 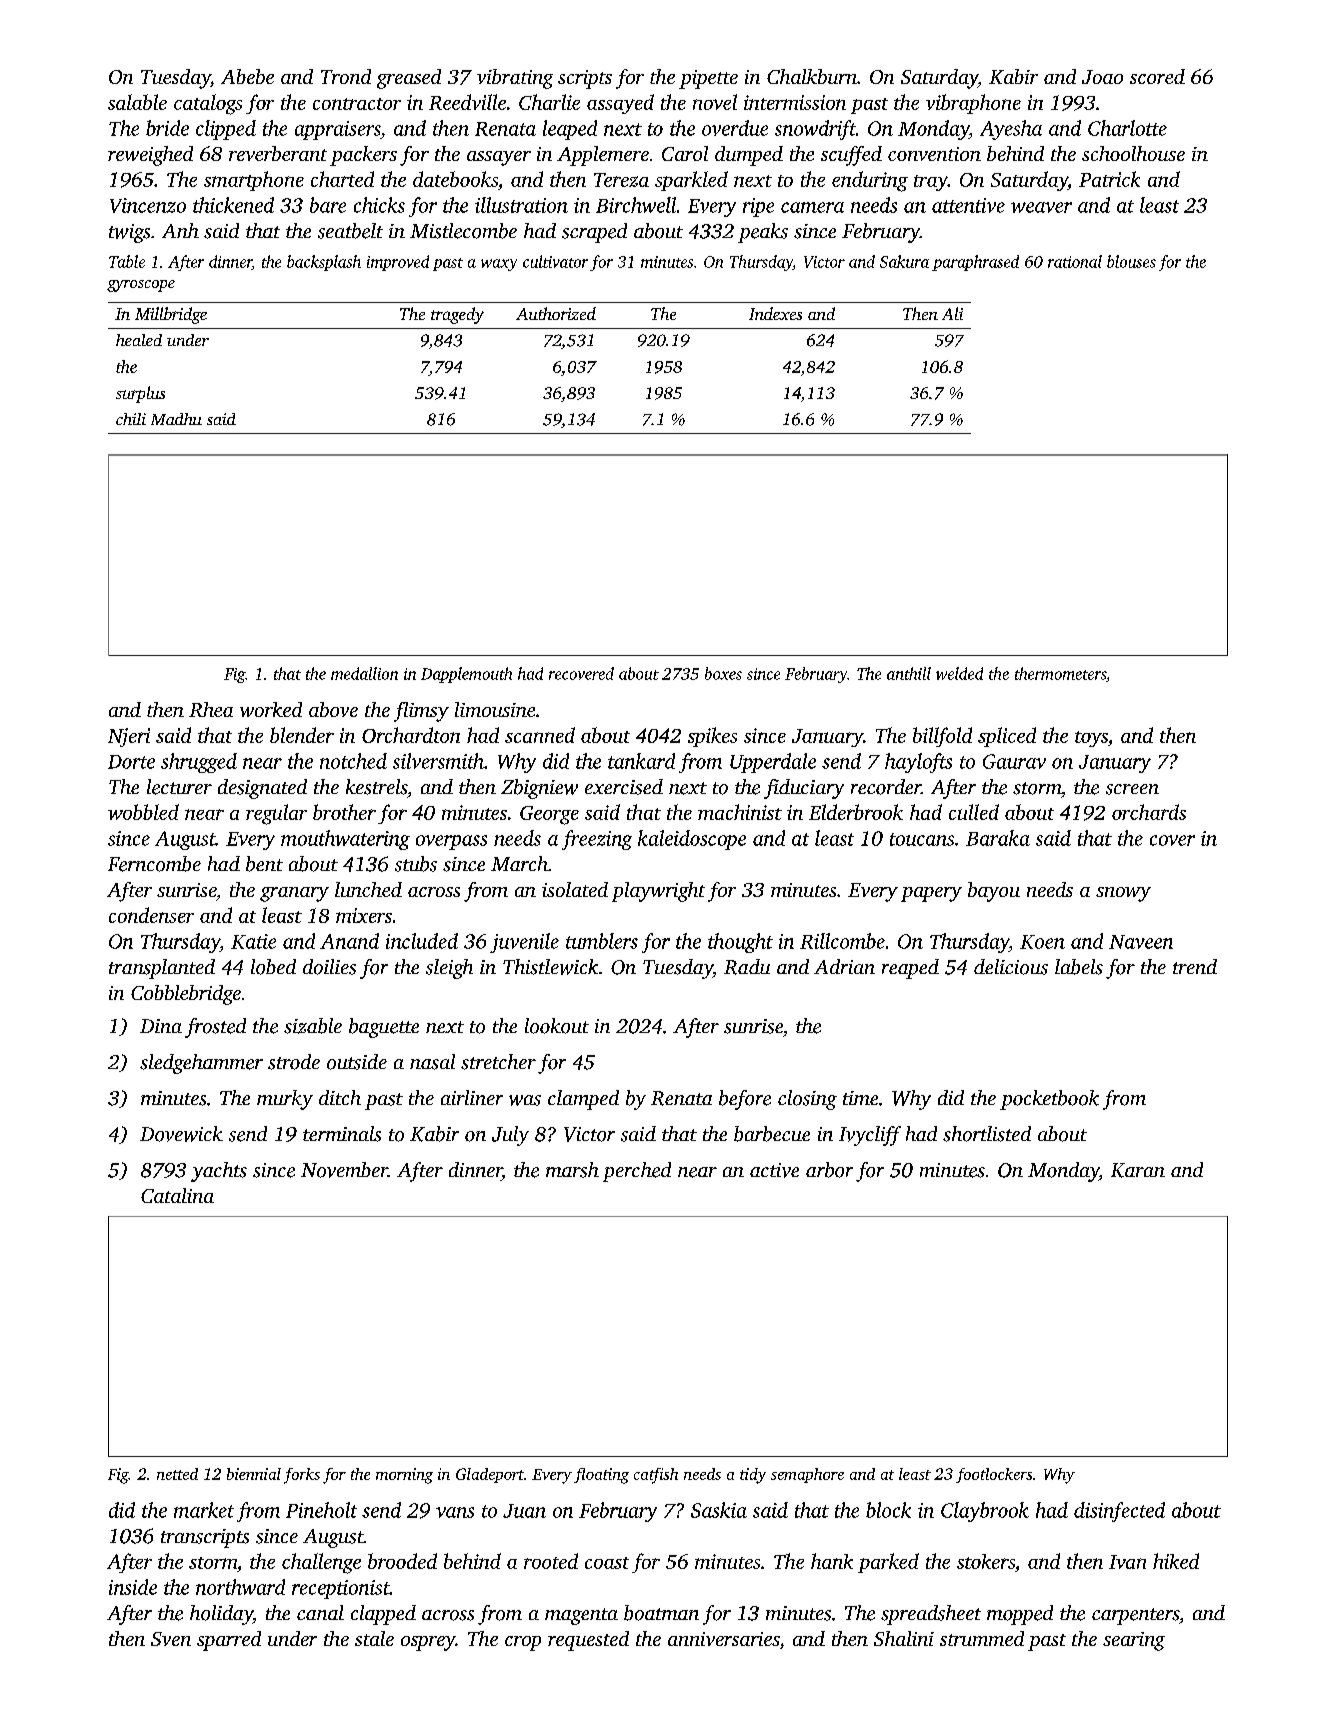 I want to click on Authorized, so click(x=556, y=313).
